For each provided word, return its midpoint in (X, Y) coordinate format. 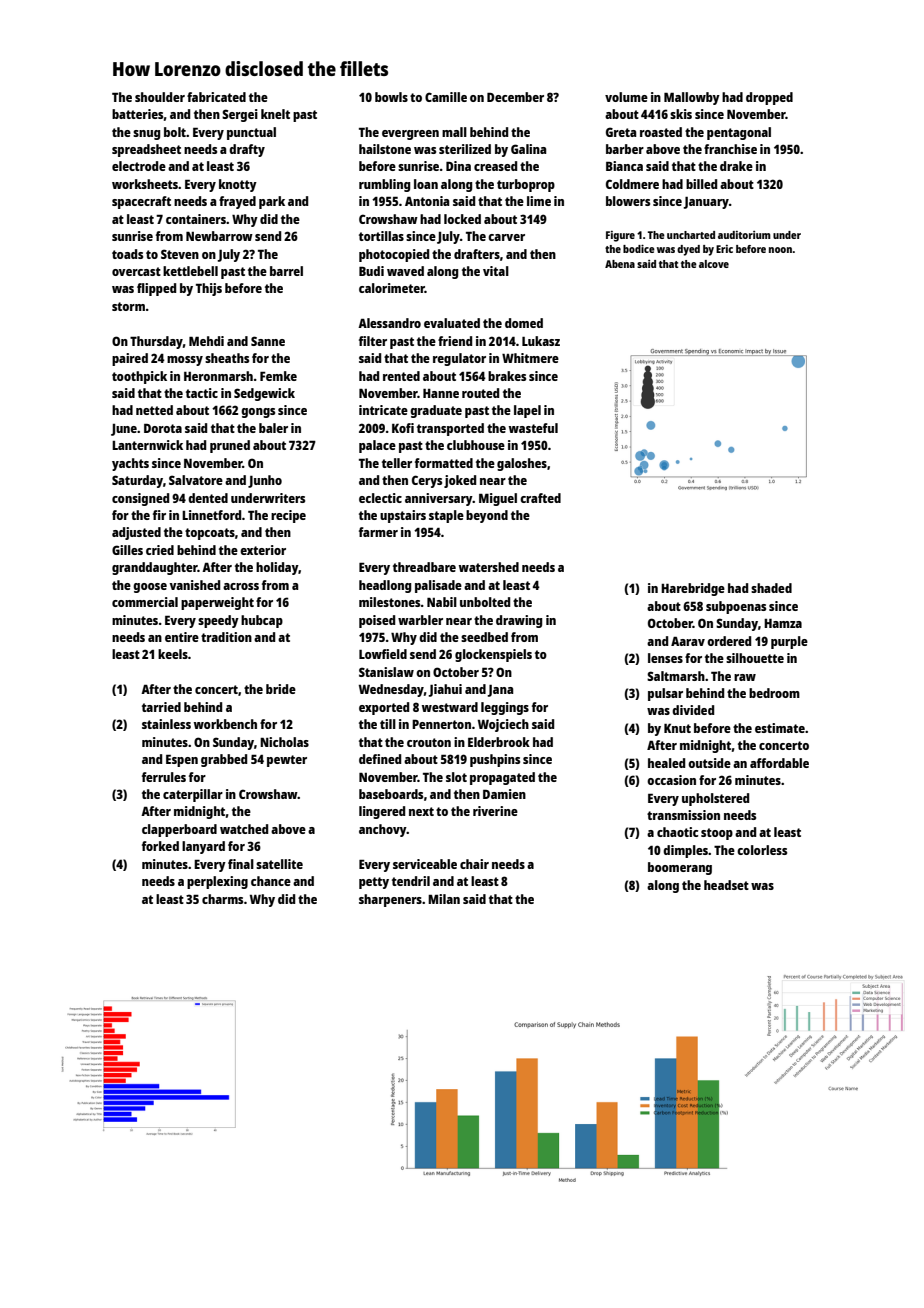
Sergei (240, 115)
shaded (771, 588)
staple (446, 516)
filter (373, 341)
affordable (779, 763)
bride (281, 689)
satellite (279, 864)
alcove (714, 264)
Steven (180, 254)
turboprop (526, 185)
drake (736, 166)
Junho (265, 481)
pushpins (495, 760)
